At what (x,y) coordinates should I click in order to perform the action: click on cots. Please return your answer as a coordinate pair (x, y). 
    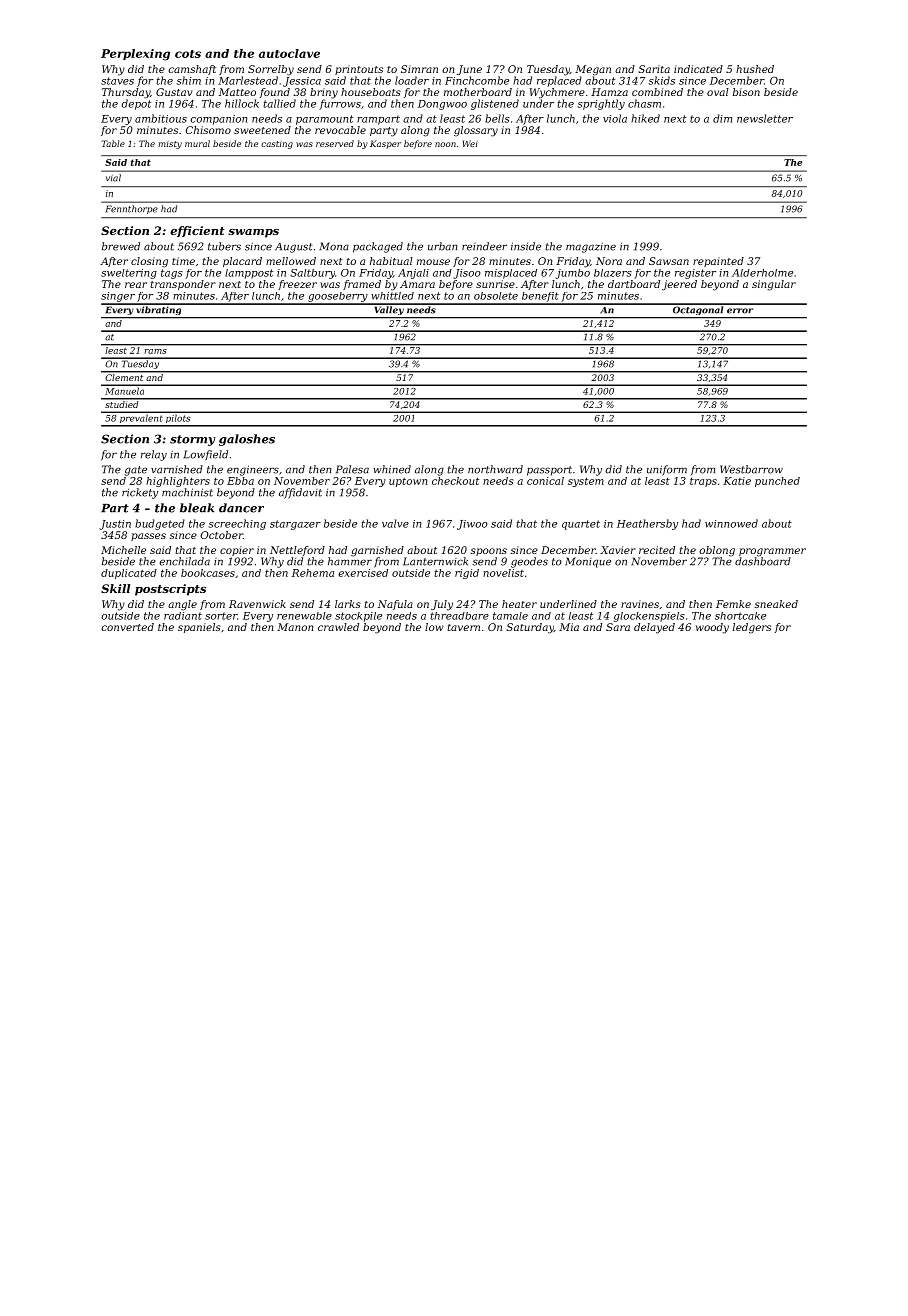
    Looking at the image, I should click on (188, 54).
